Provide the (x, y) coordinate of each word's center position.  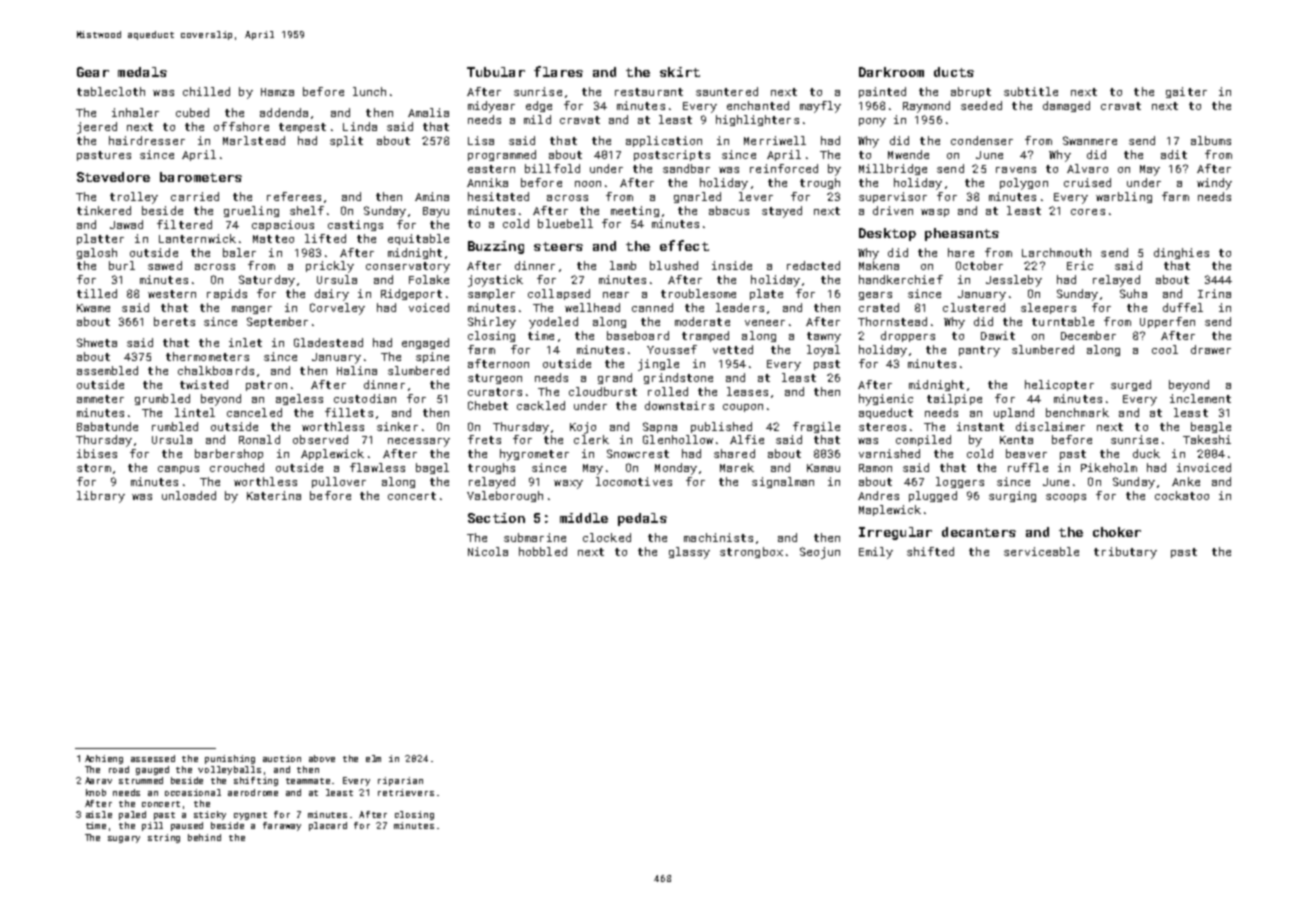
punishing (230, 759)
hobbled (543, 551)
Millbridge (893, 169)
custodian (365, 398)
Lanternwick (197, 238)
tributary (1125, 553)
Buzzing (496, 247)
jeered (97, 128)
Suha (1133, 293)
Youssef (672, 349)
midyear (491, 107)
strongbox (751, 552)
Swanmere (1090, 140)
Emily (876, 553)
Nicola (488, 551)
